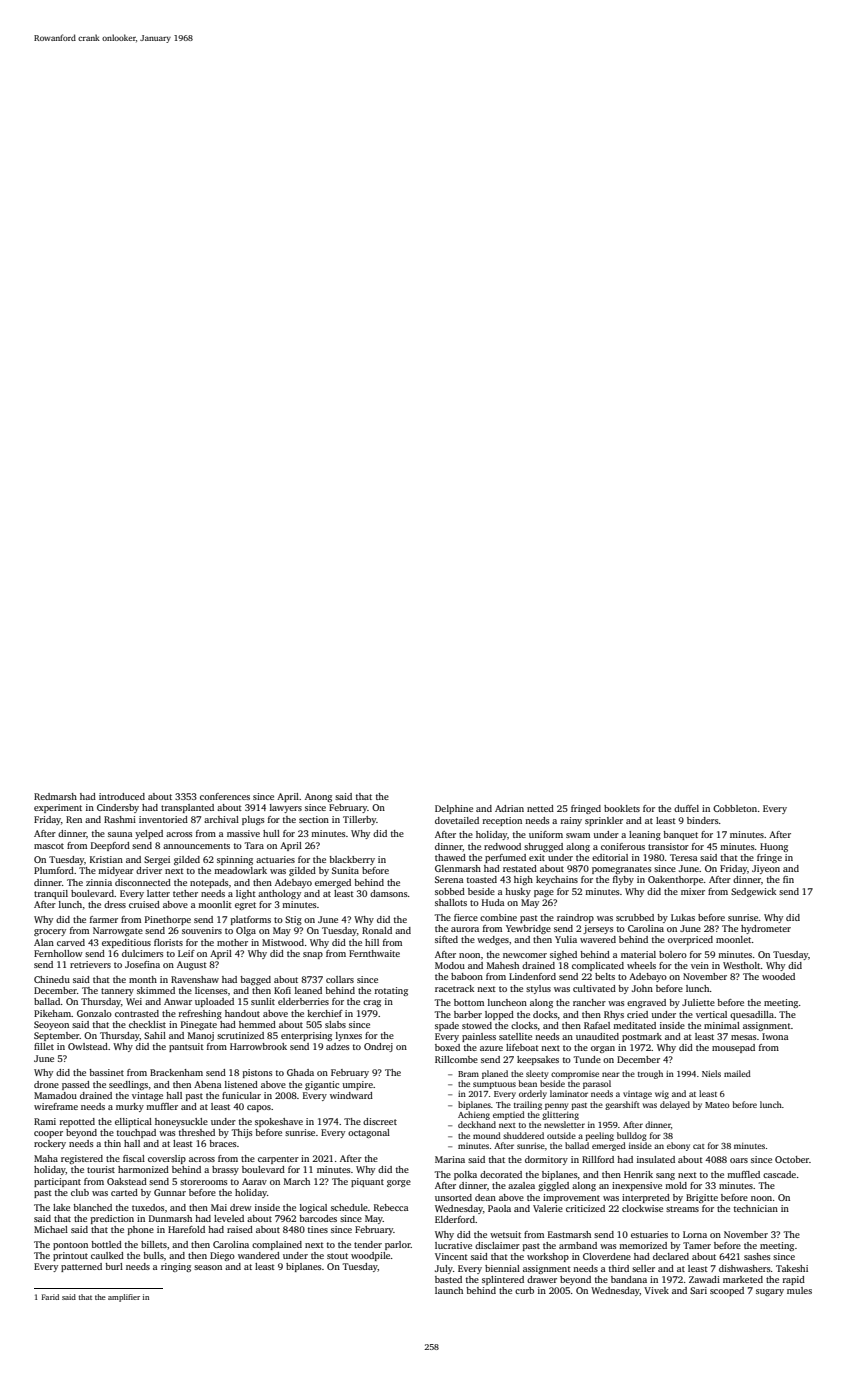  Describe the element at coordinates (143, 979) in the screenshot. I see `month` at that location.
